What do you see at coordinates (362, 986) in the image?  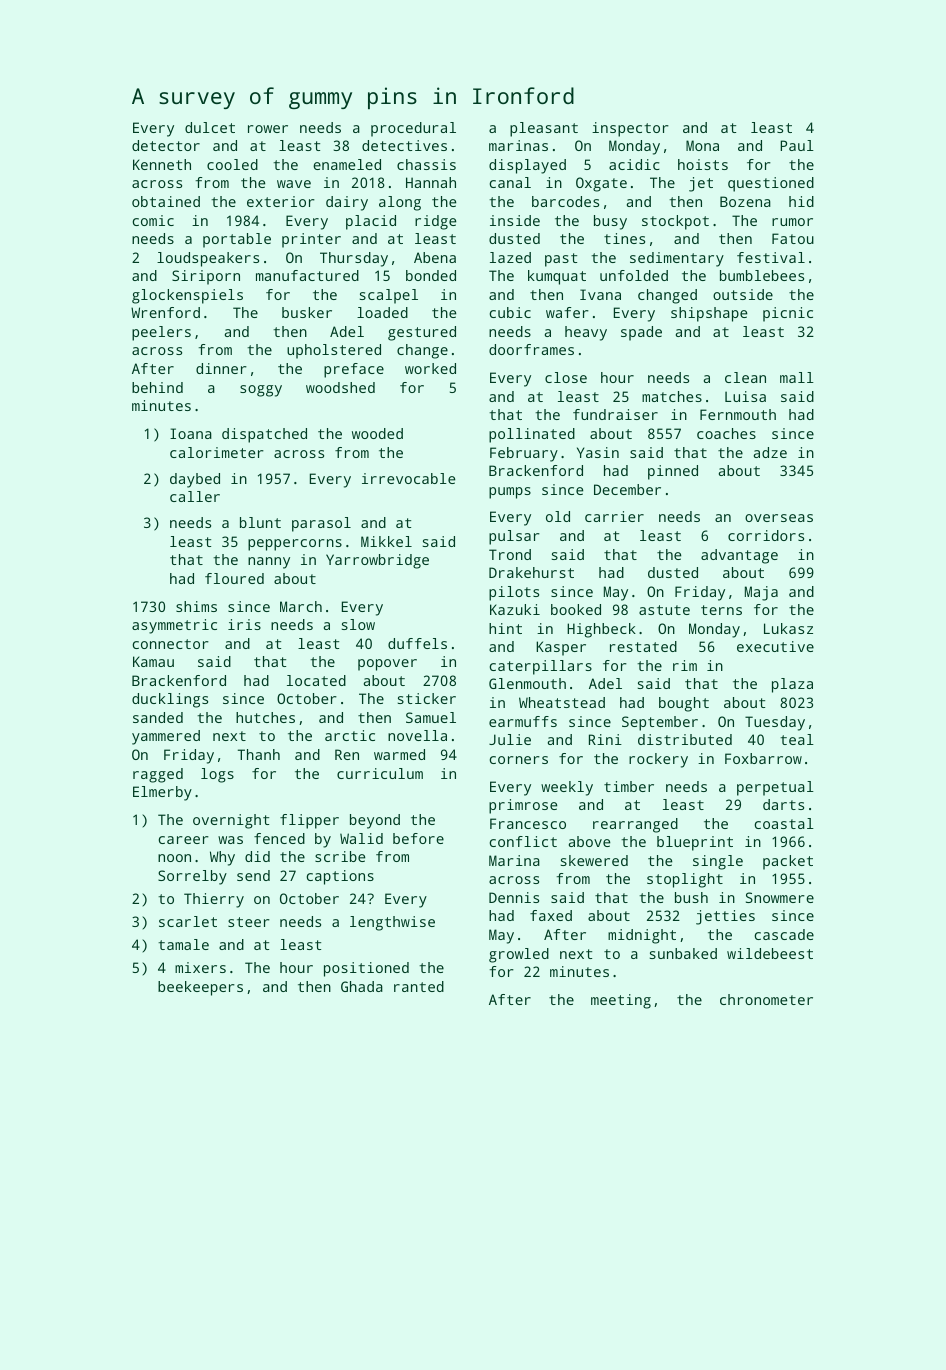 I see `Ghada` at bounding box center [362, 986].
